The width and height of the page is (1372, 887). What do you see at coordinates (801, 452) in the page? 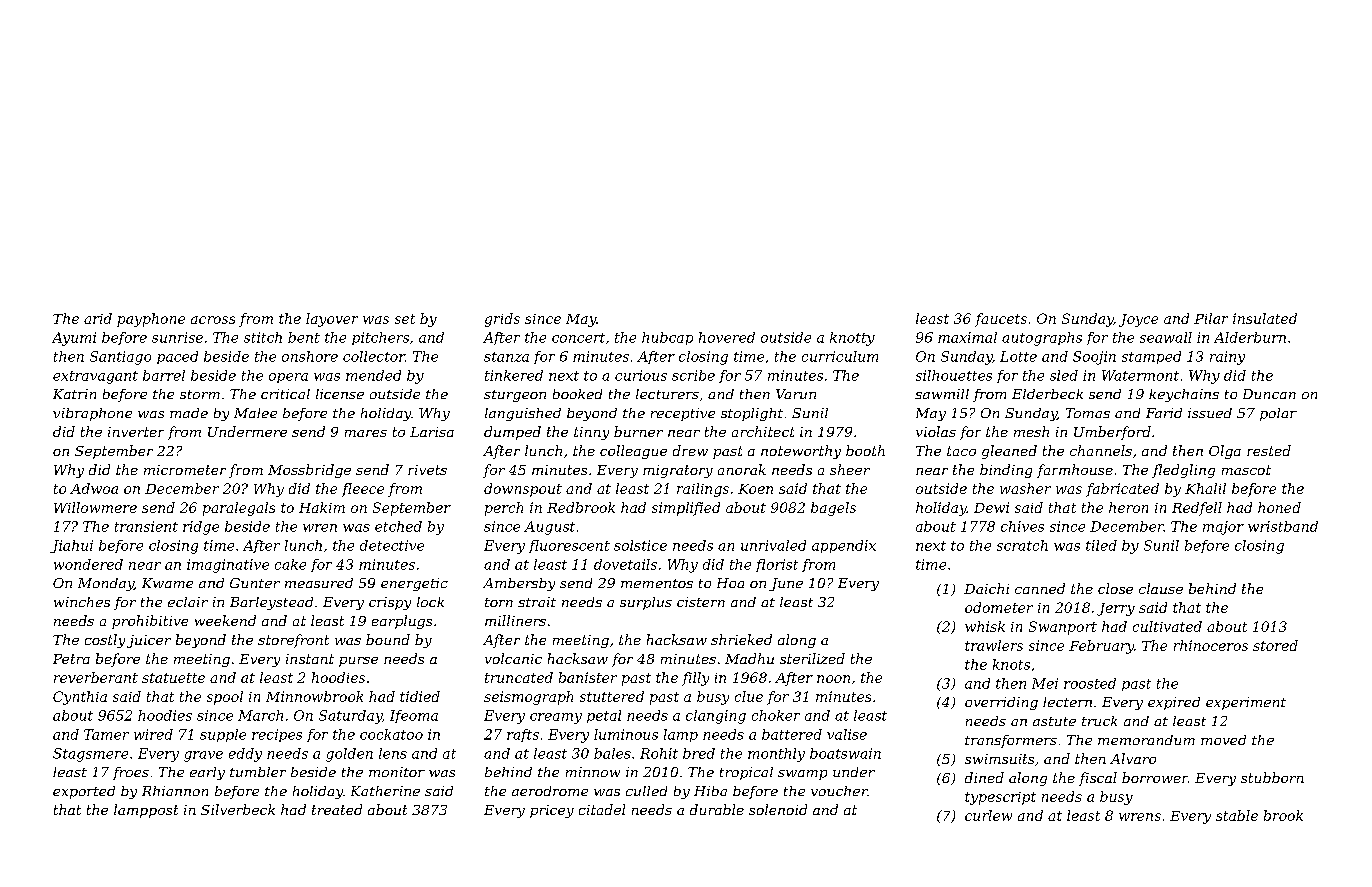
I see `noteworthy` at bounding box center [801, 452].
